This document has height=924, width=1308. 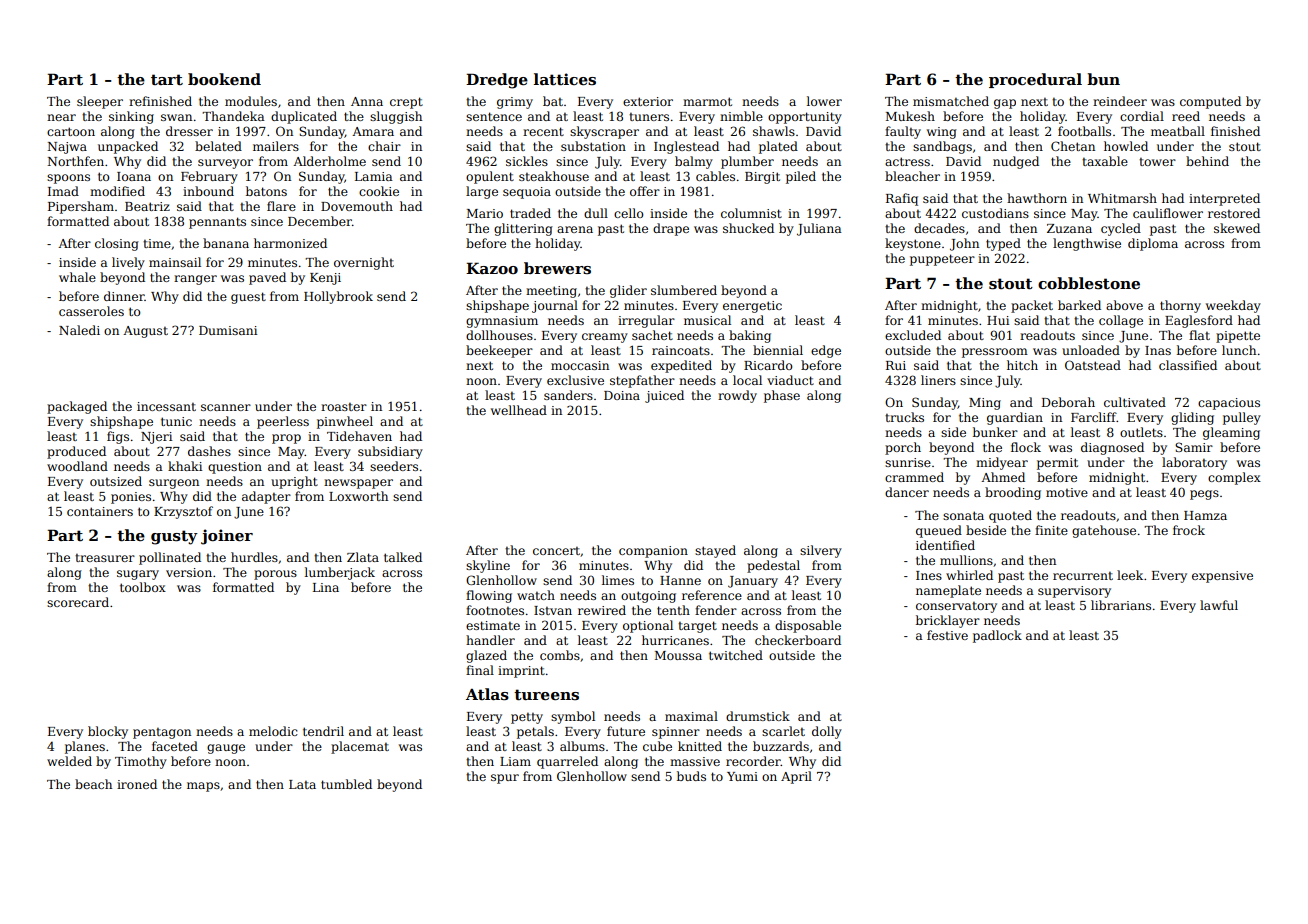 I want to click on joiner, so click(x=227, y=537).
